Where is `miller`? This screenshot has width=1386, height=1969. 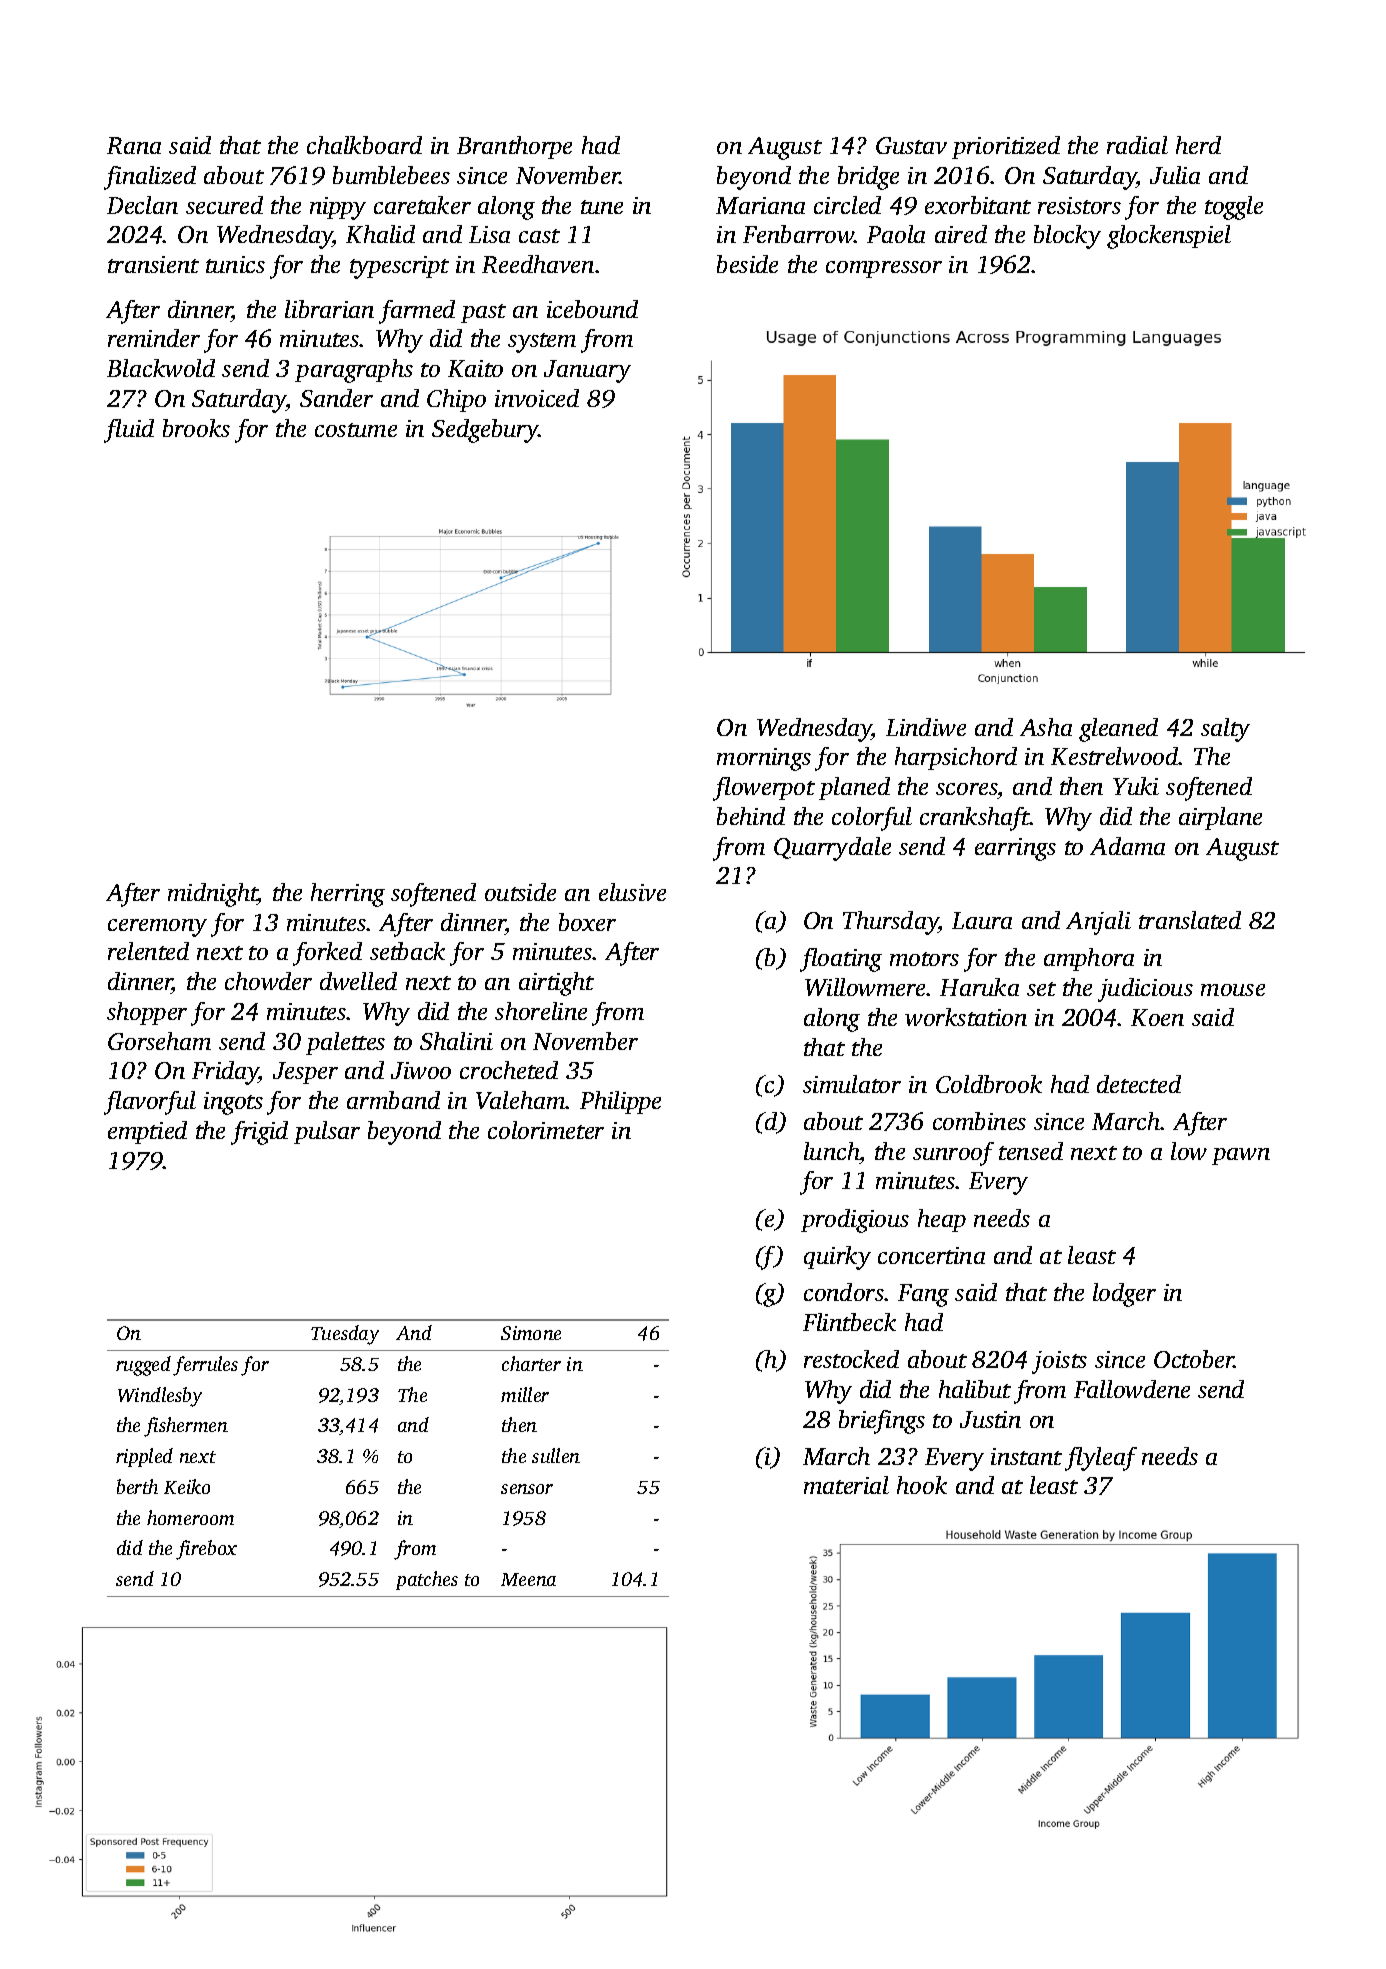
miller is located at coordinates (525, 1394).
